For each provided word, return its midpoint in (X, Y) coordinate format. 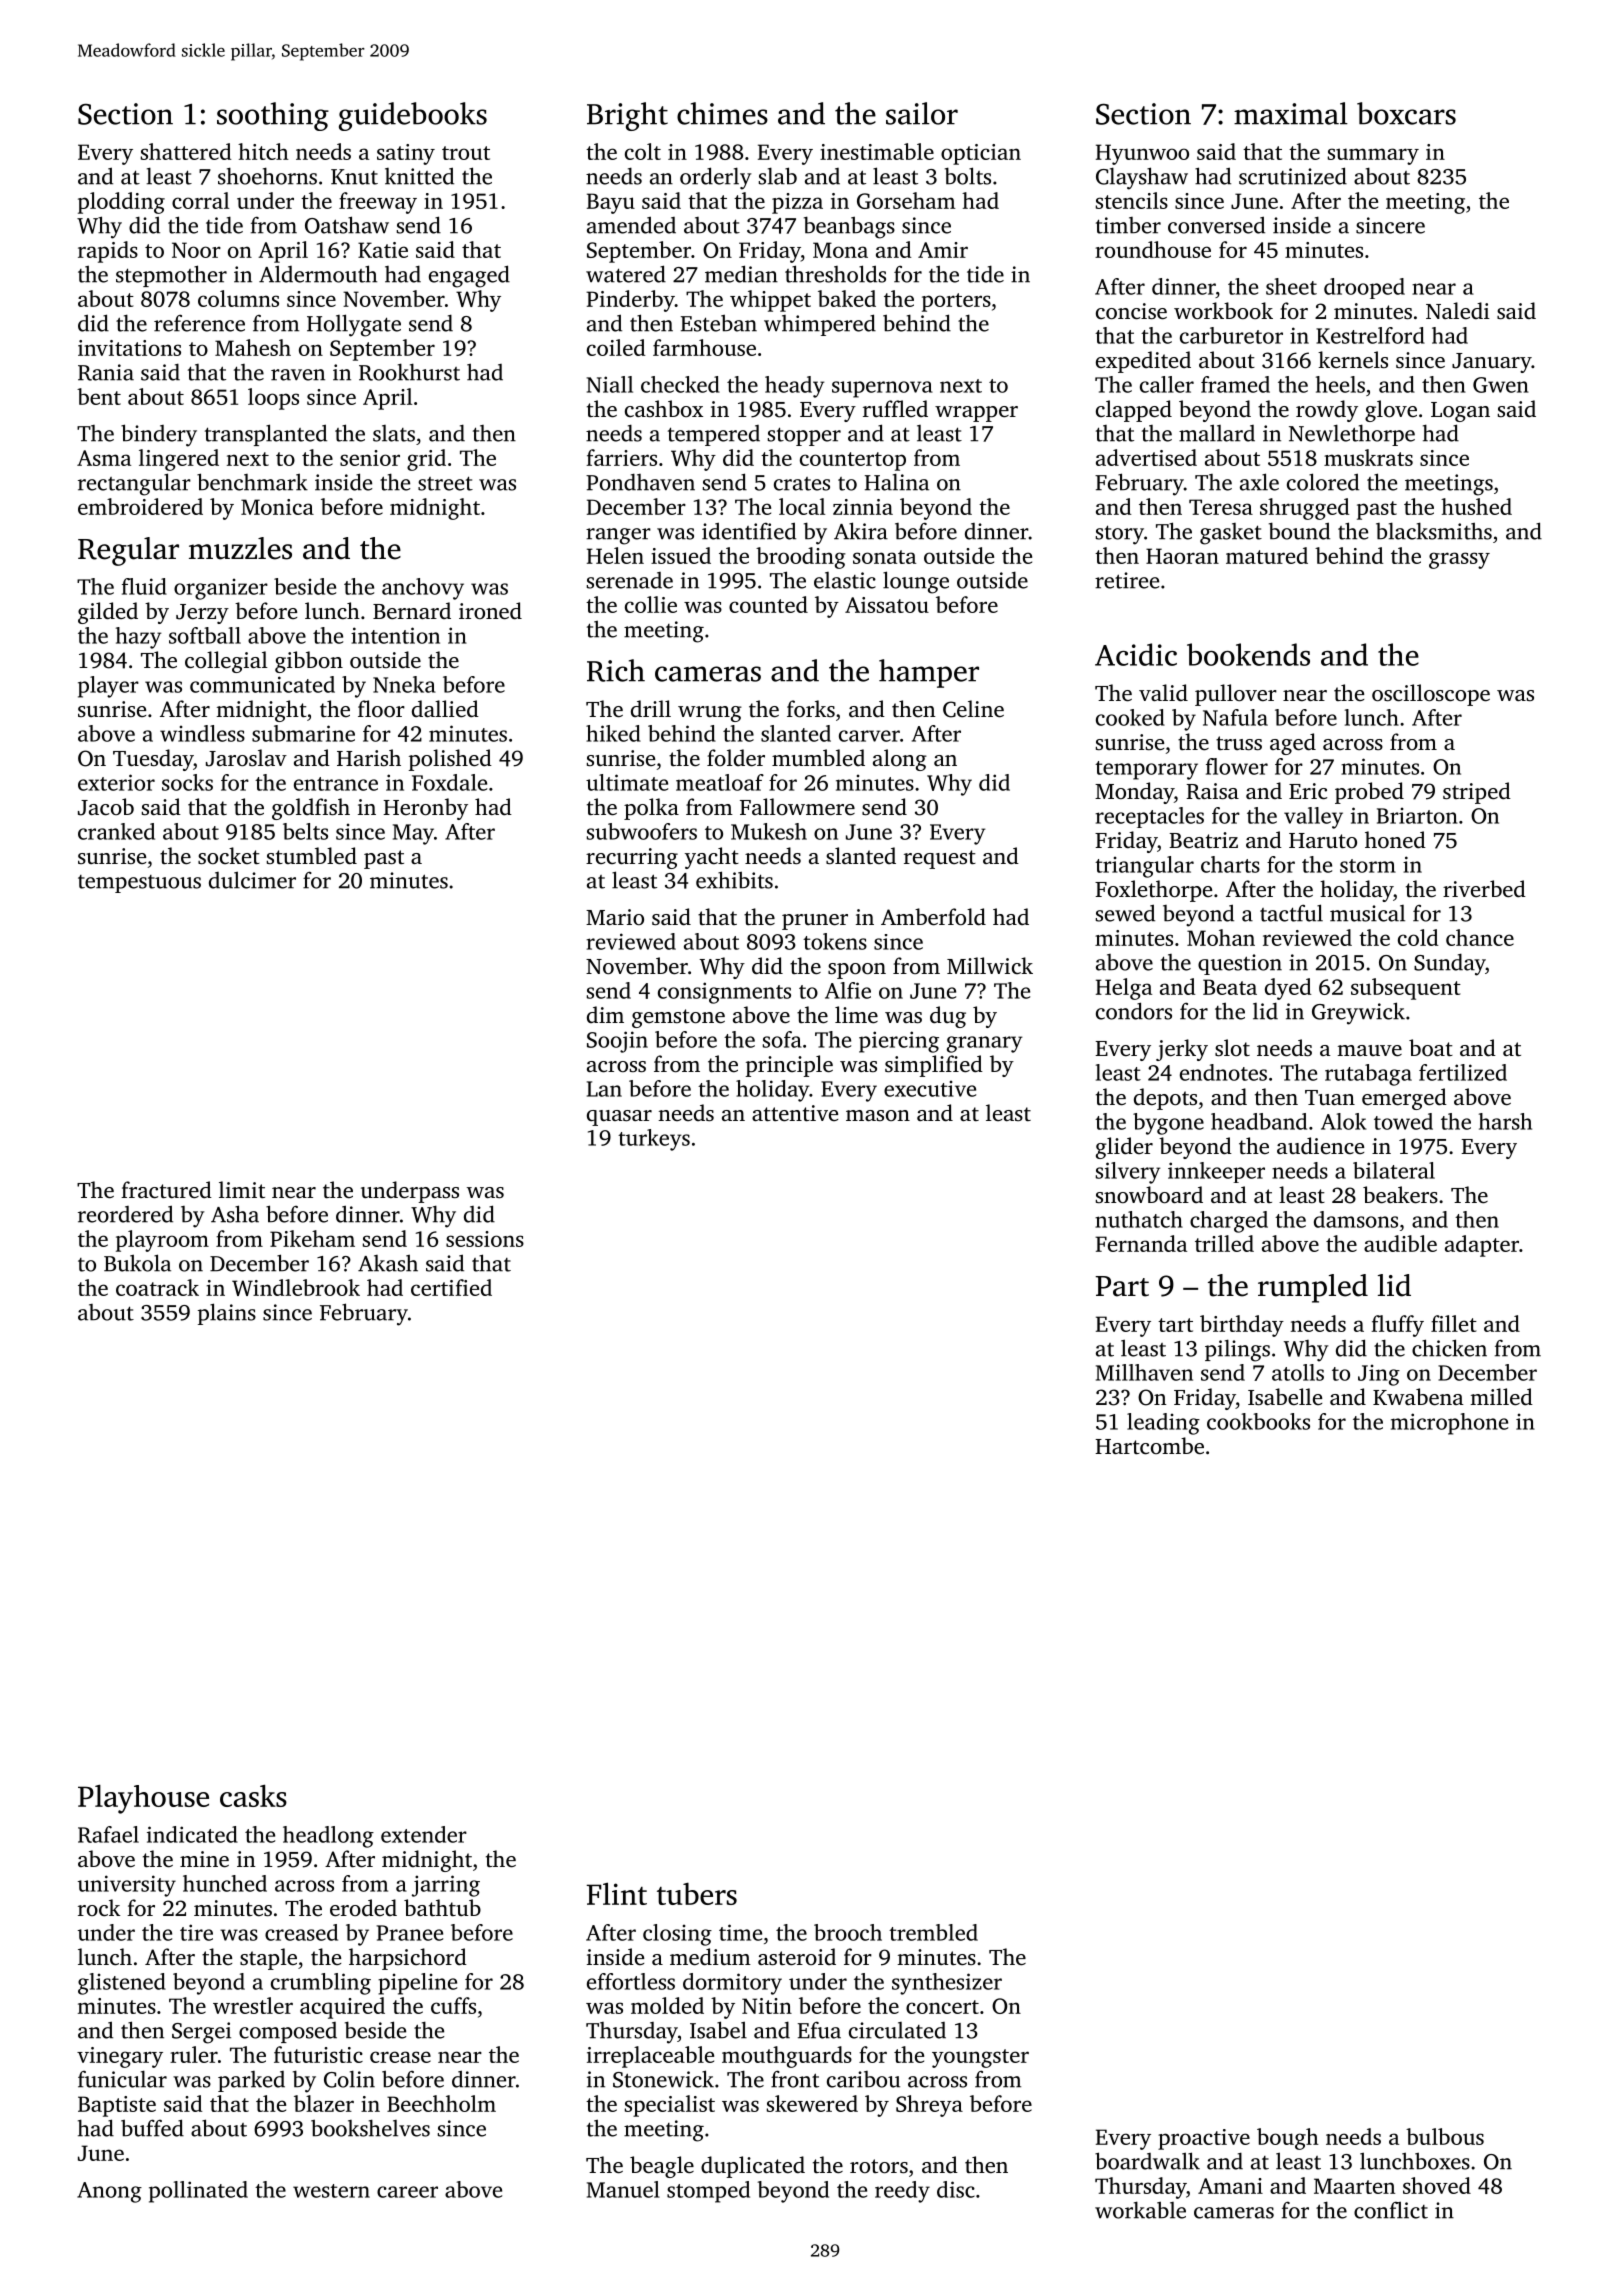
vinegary (120, 2057)
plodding (121, 203)
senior (370, 458)
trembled (933, 1932)
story (1120, 535)
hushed (1476, 506)
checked (680, 384)
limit (242, 1189)
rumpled (1313, 1288)
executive (930, 1088)
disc (956, 2189)
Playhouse (143, 1799)
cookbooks (1258, 1421)
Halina (897, 482)
